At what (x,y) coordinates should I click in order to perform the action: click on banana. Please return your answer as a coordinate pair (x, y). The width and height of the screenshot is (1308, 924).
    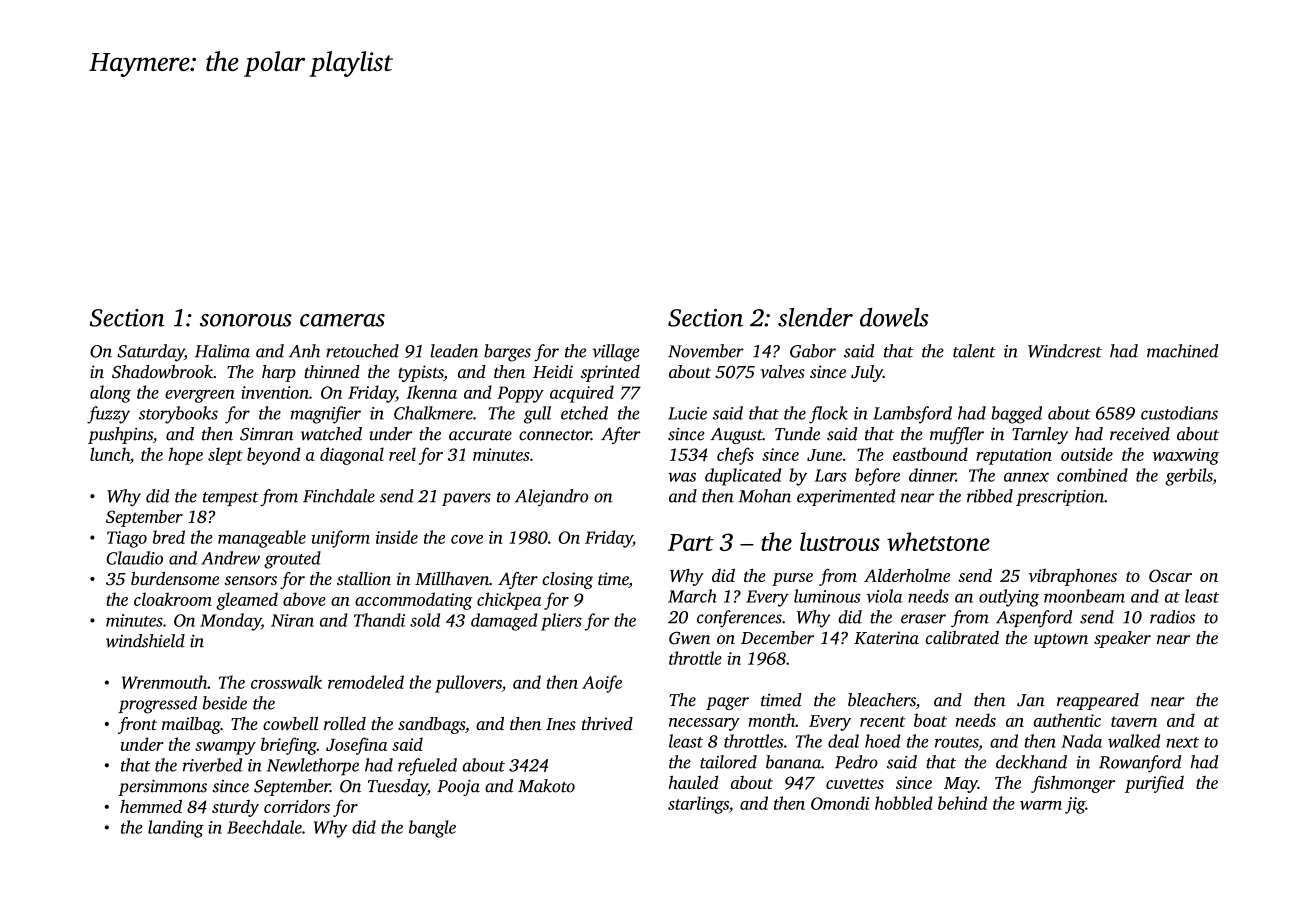
    Looking at the image, I should click on (793, 762).
